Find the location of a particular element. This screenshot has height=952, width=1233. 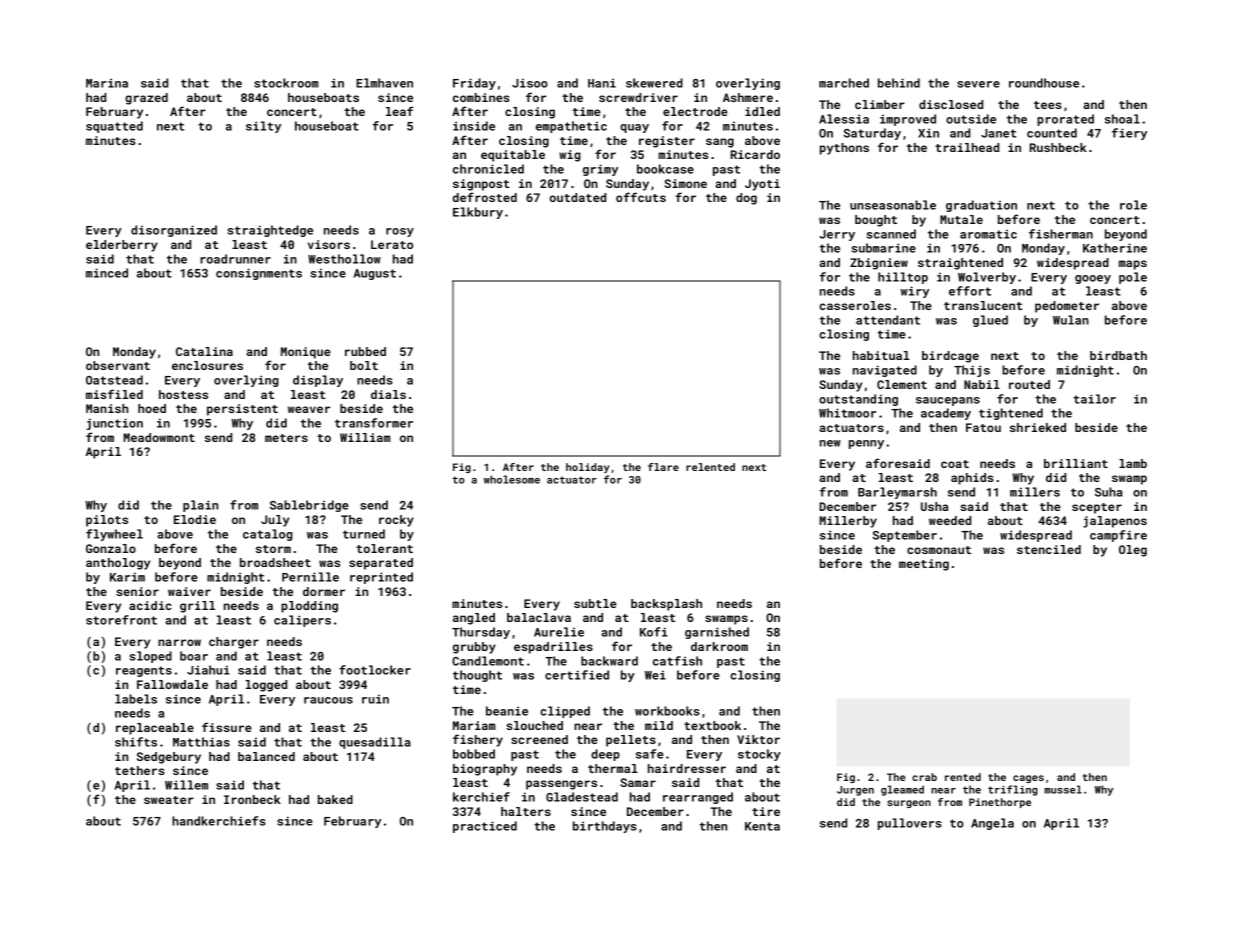

silty is located at coordinates (263, 127).
